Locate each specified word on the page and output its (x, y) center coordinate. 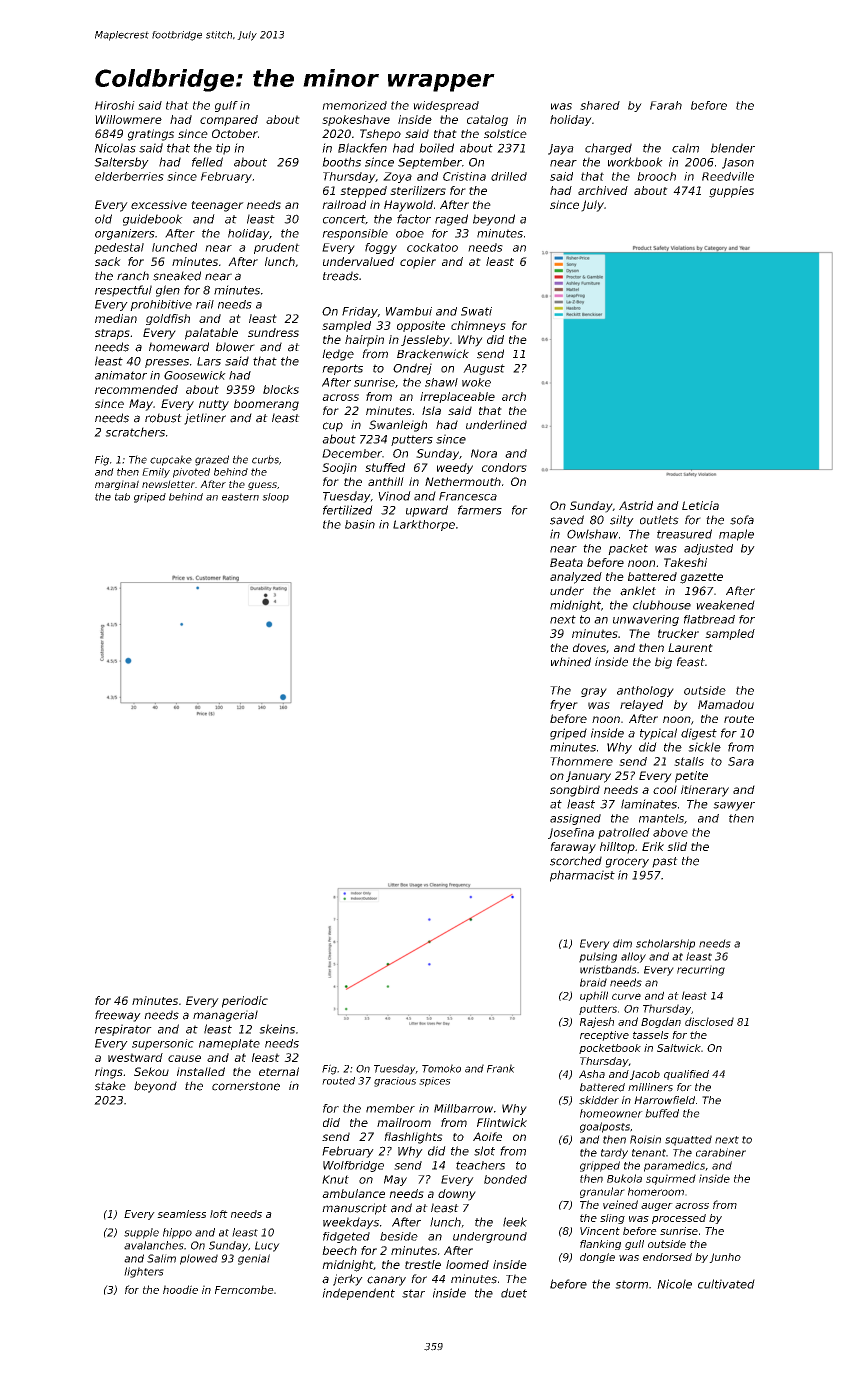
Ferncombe (244, 1289)
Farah (666, 105)
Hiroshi (115, 105)
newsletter (168, 484)
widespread (446, 106)
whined (571, 662)
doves (589, 647)
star (413, 1293)
